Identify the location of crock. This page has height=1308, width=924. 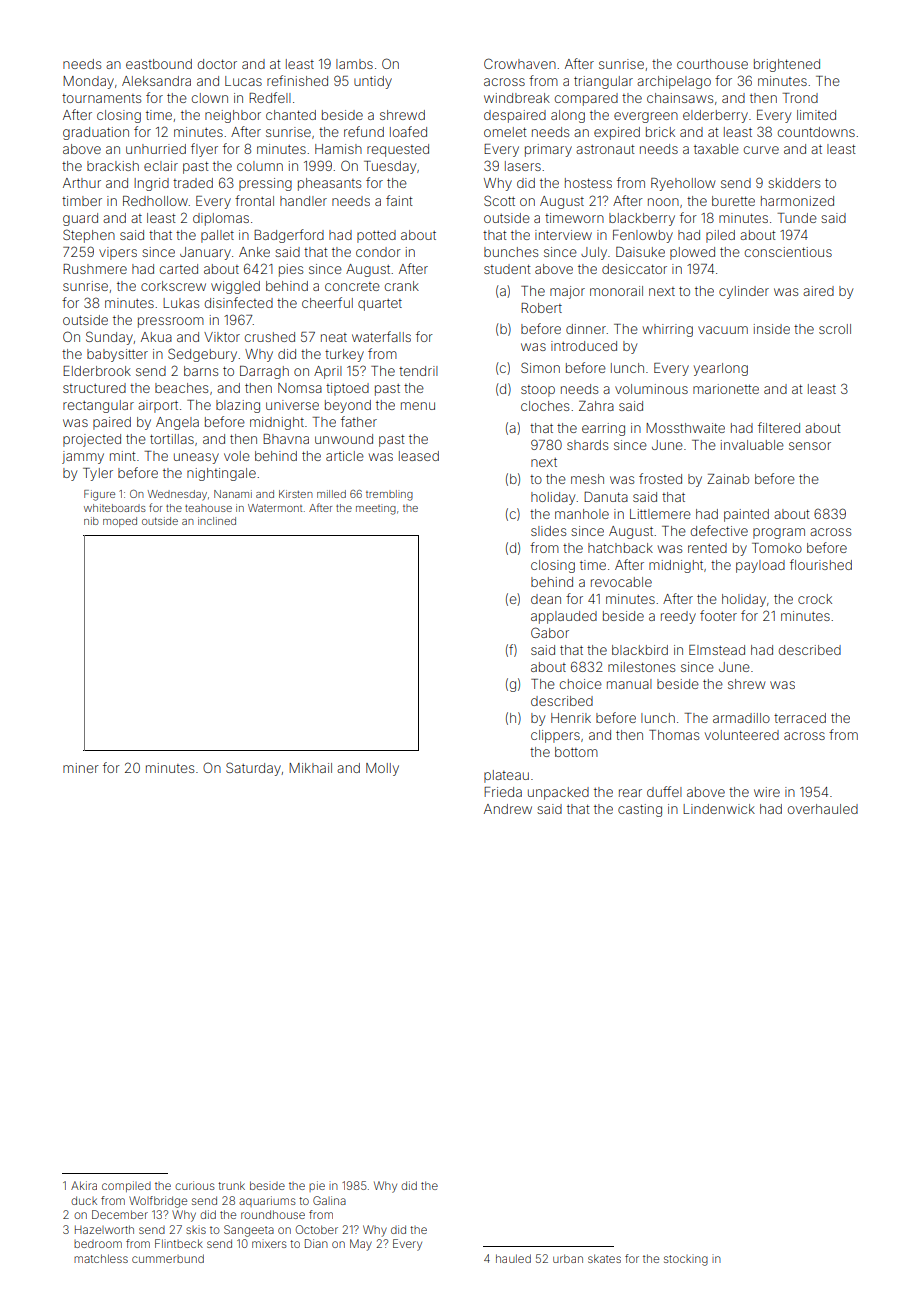
(815, 599).
